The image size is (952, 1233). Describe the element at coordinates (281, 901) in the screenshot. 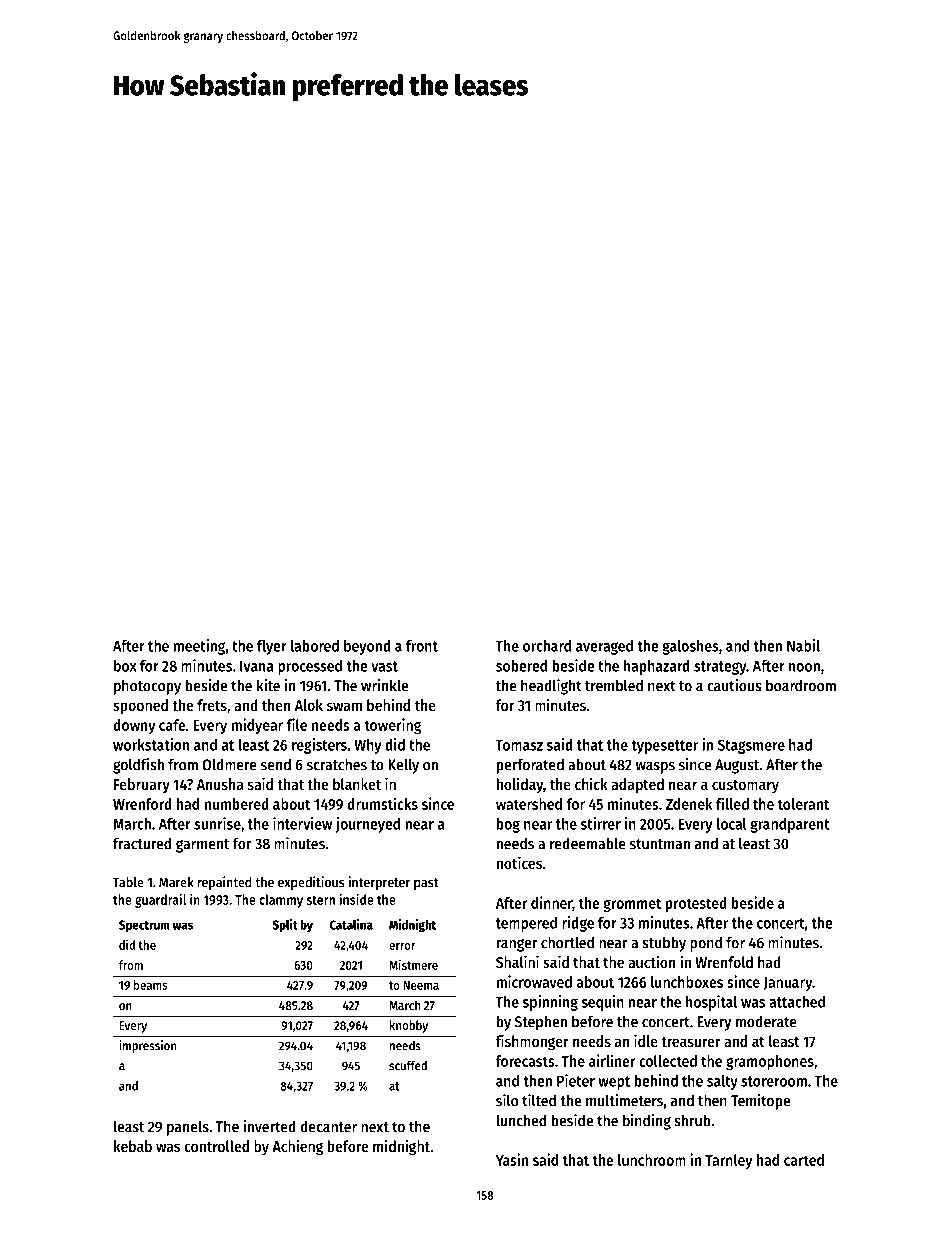

I see `clammy` at that location.
